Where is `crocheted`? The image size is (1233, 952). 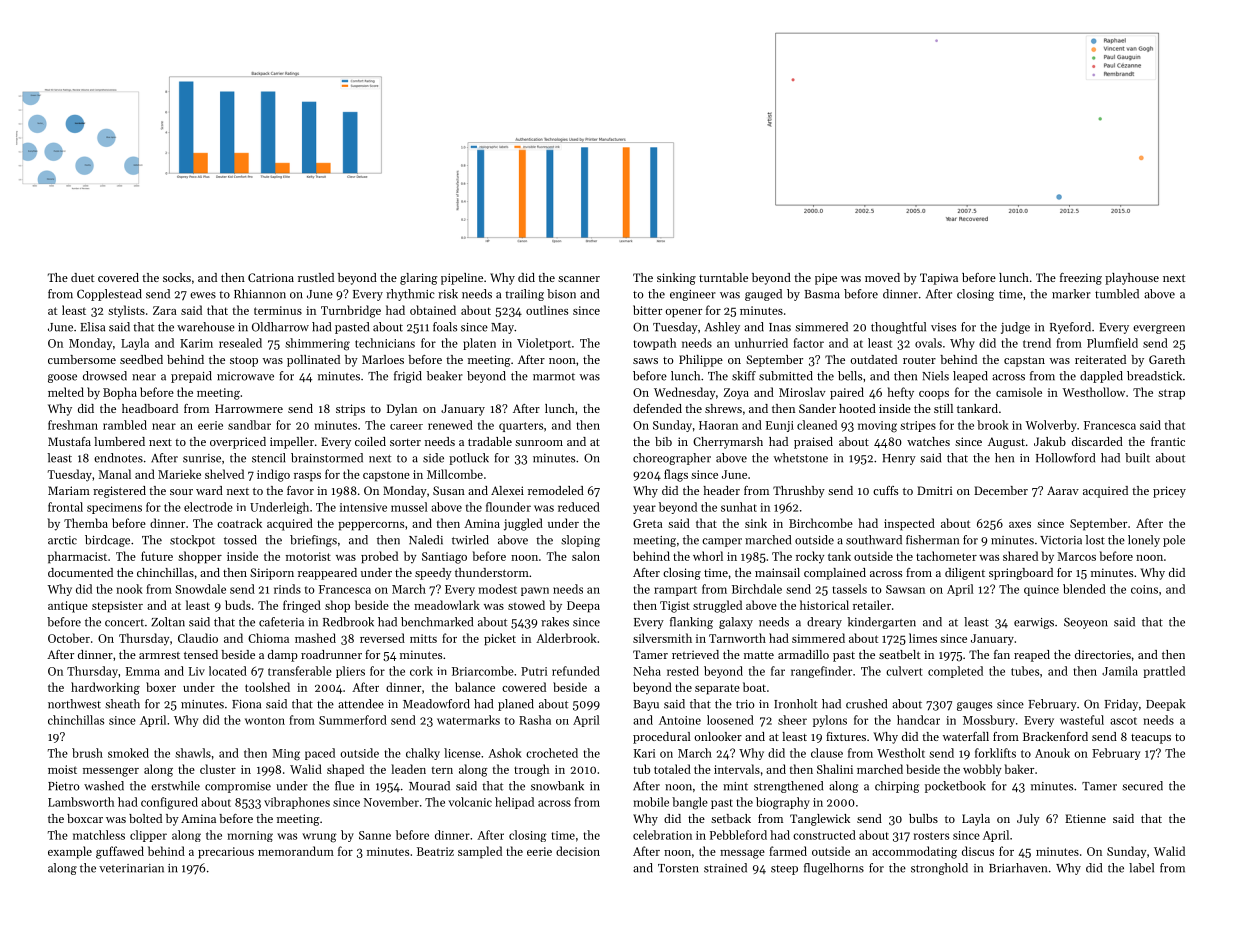
crocheted is located at coordinates (552, 753).
